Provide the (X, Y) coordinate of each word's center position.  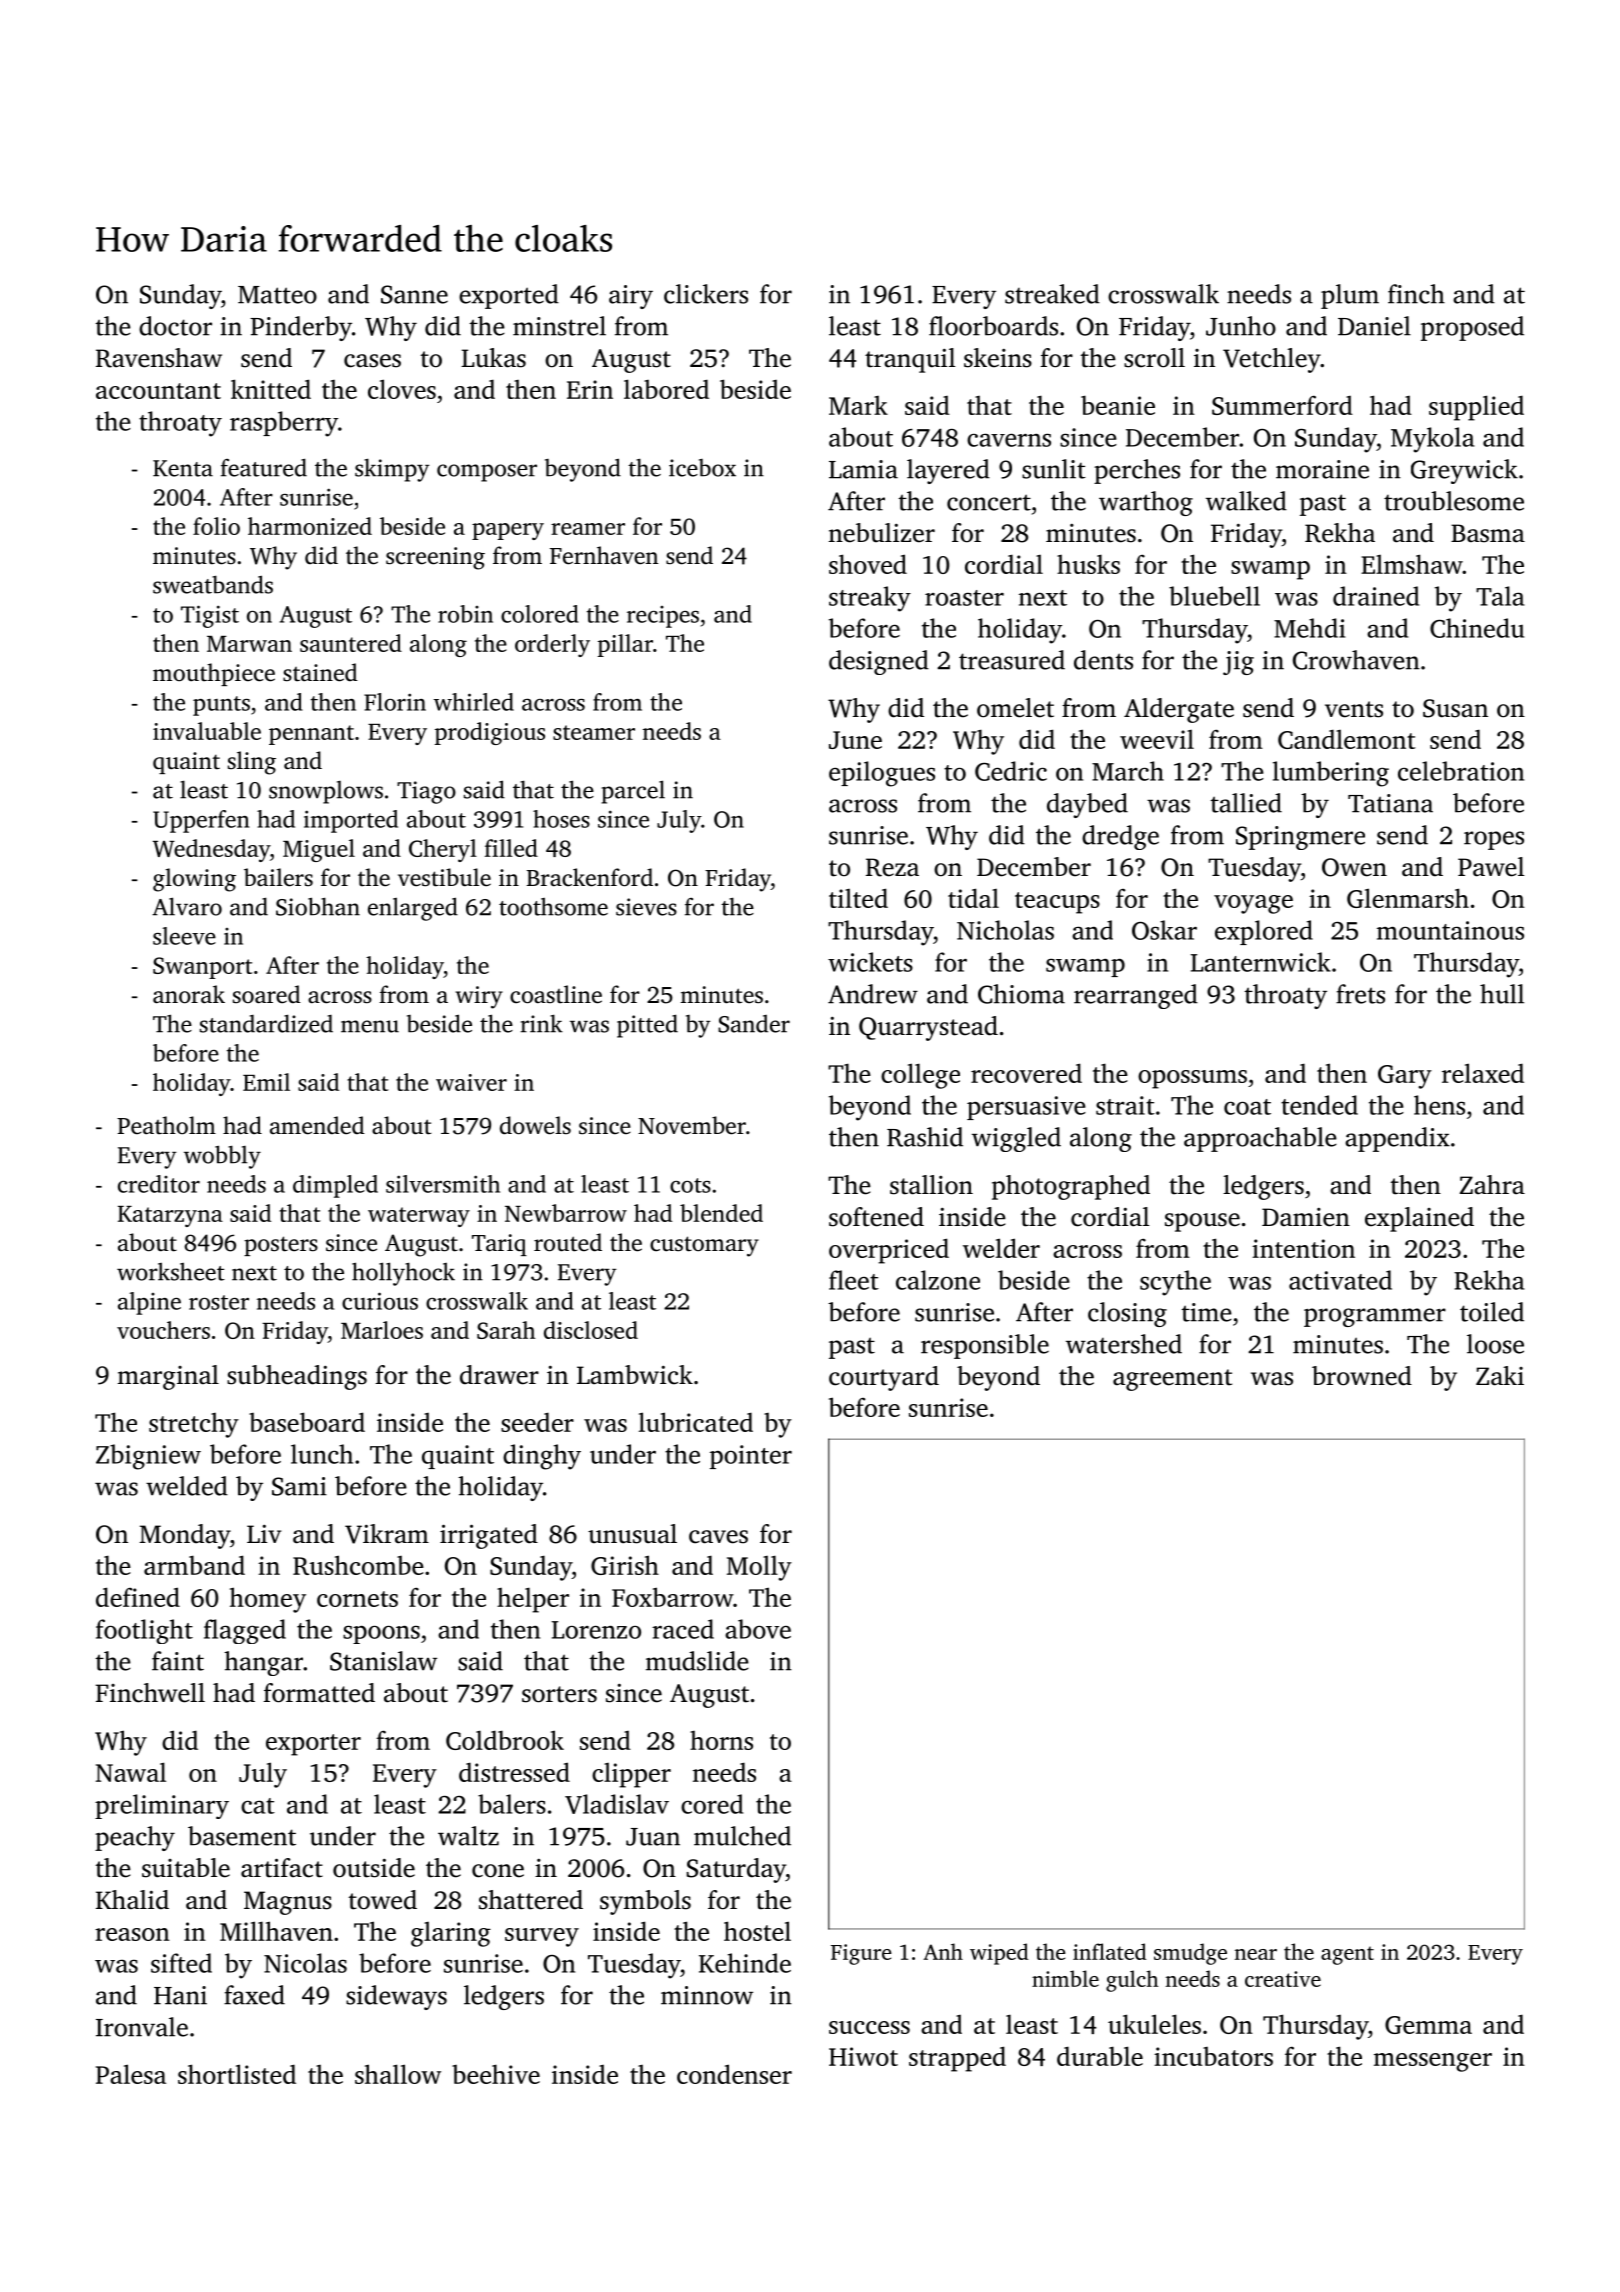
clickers (706, 294)
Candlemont (1347, 739)
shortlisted (237, 2074)
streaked (1052, 294)
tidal (973, 898)
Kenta (183, 468)
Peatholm (166, 1125)
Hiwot (863, 2056)
